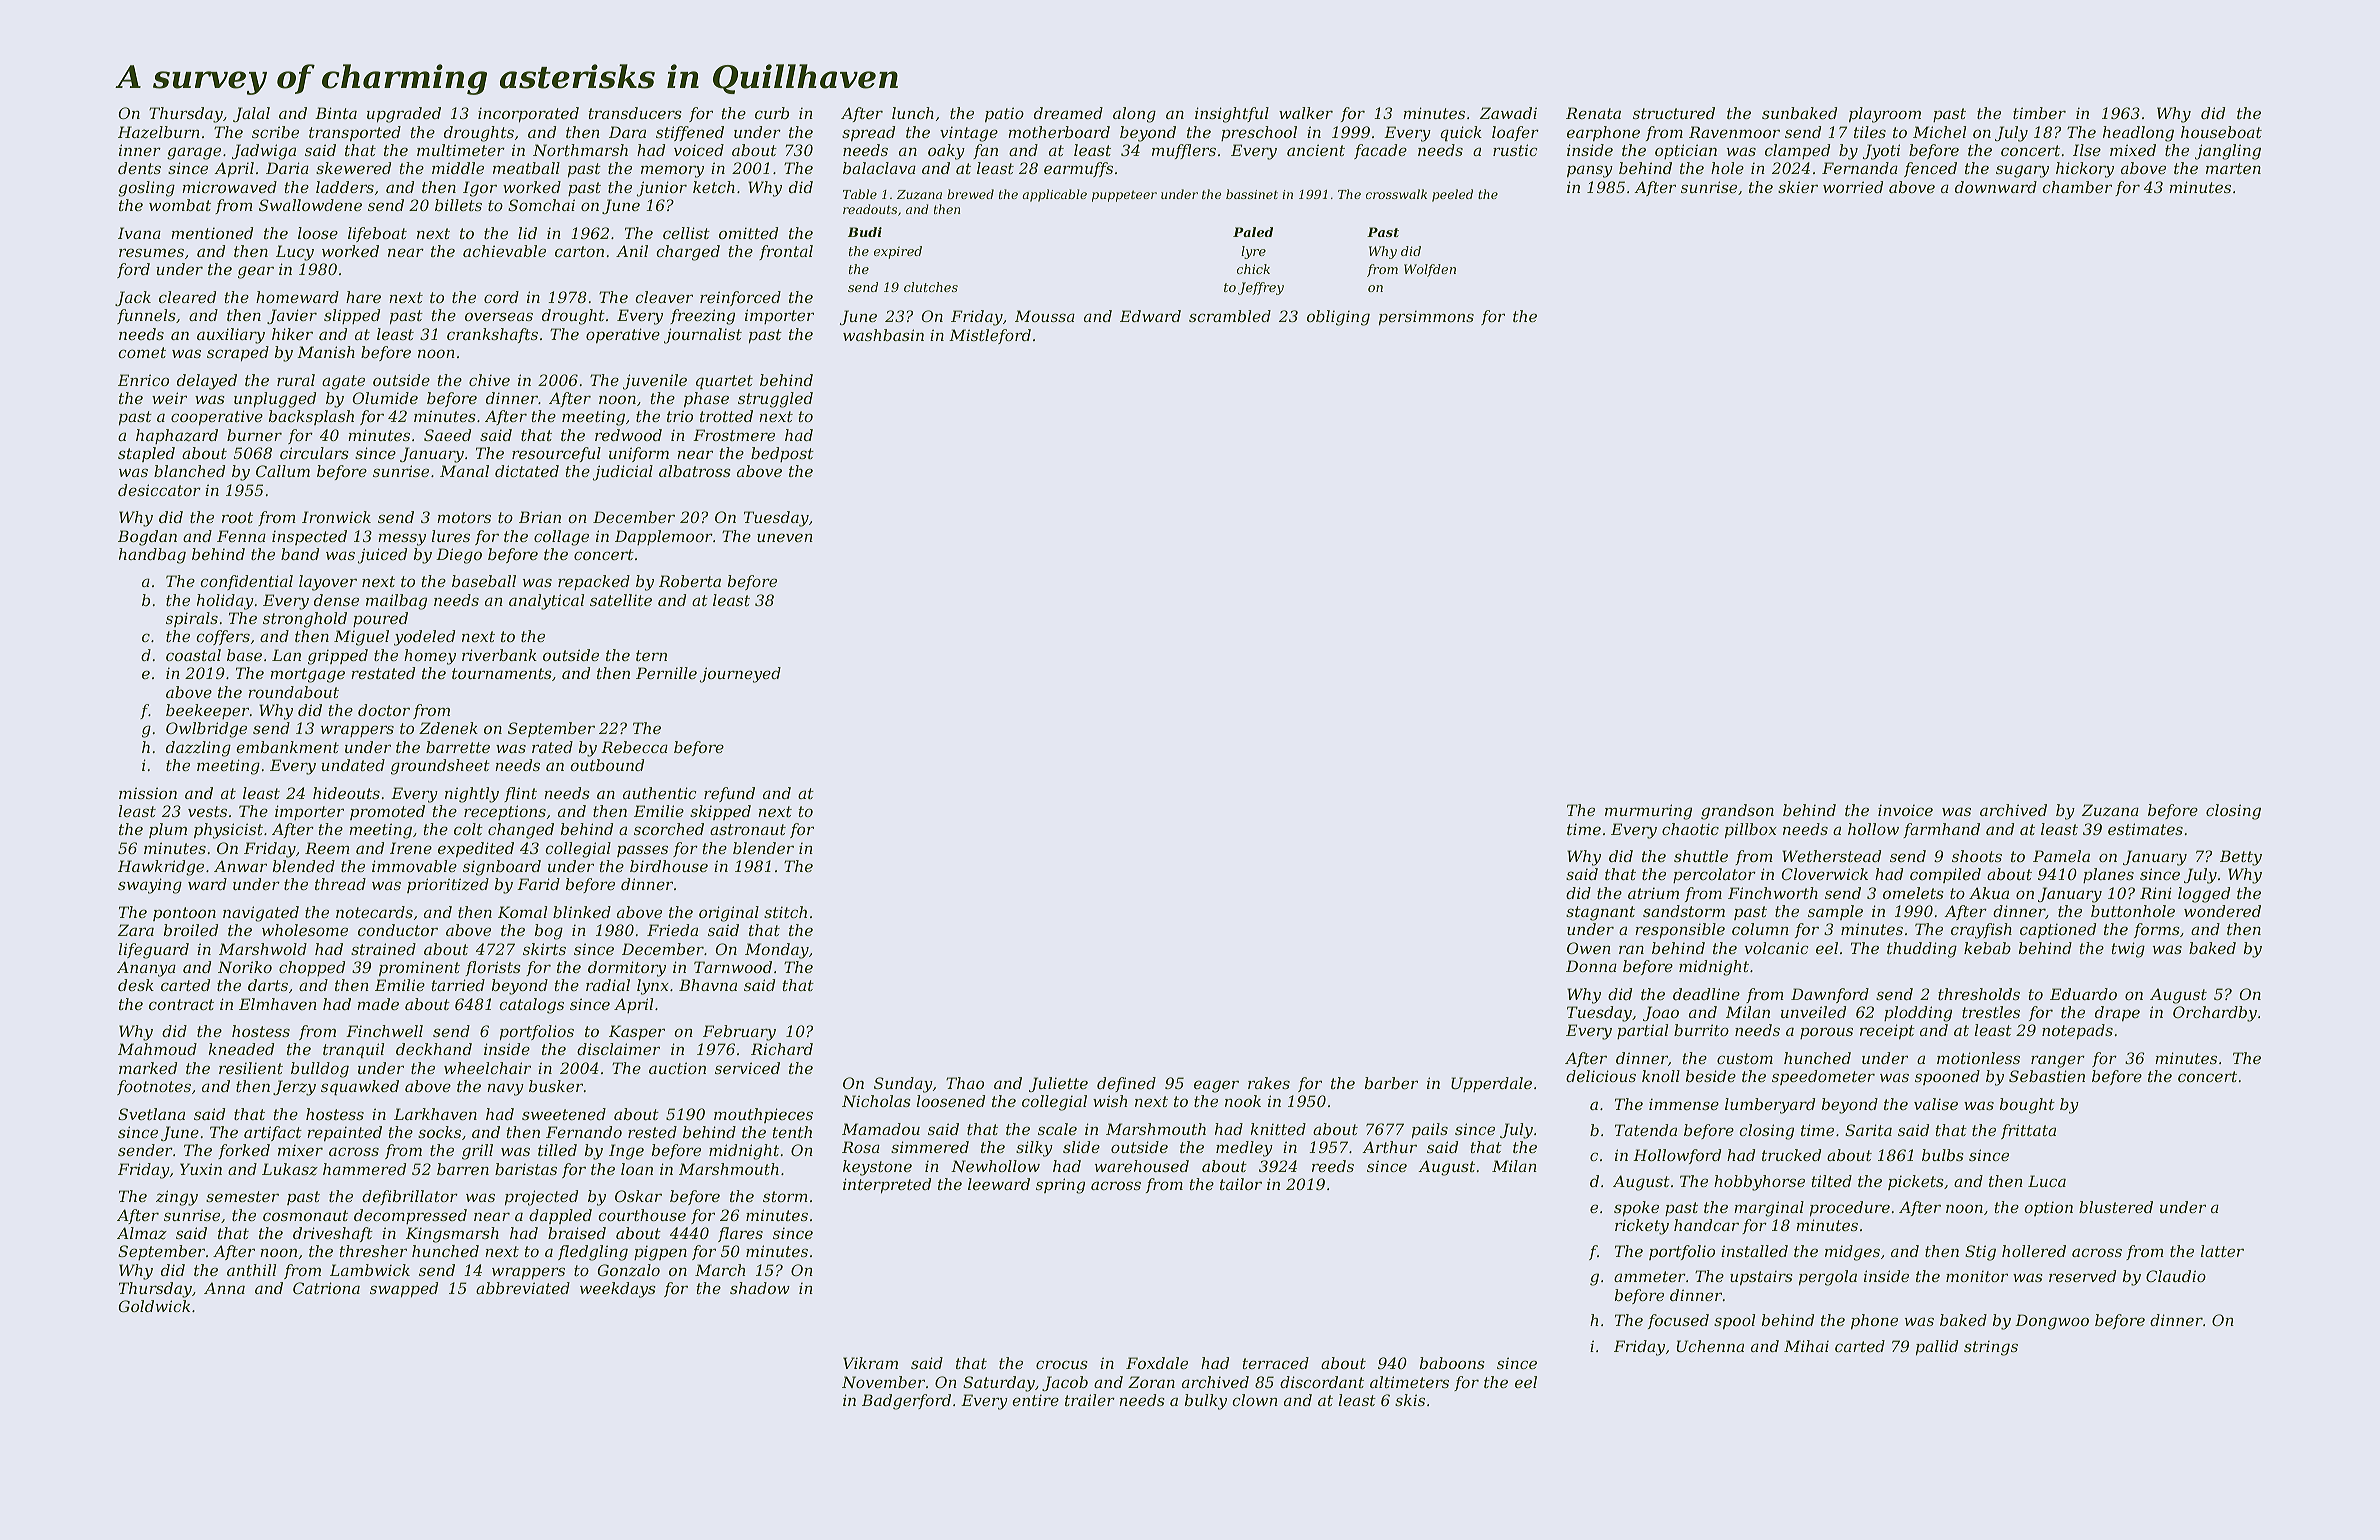 This document has width=2380, height=1540. Describe the element at coordinates (782, 454) in the document. I see `bedpost` at that location.
